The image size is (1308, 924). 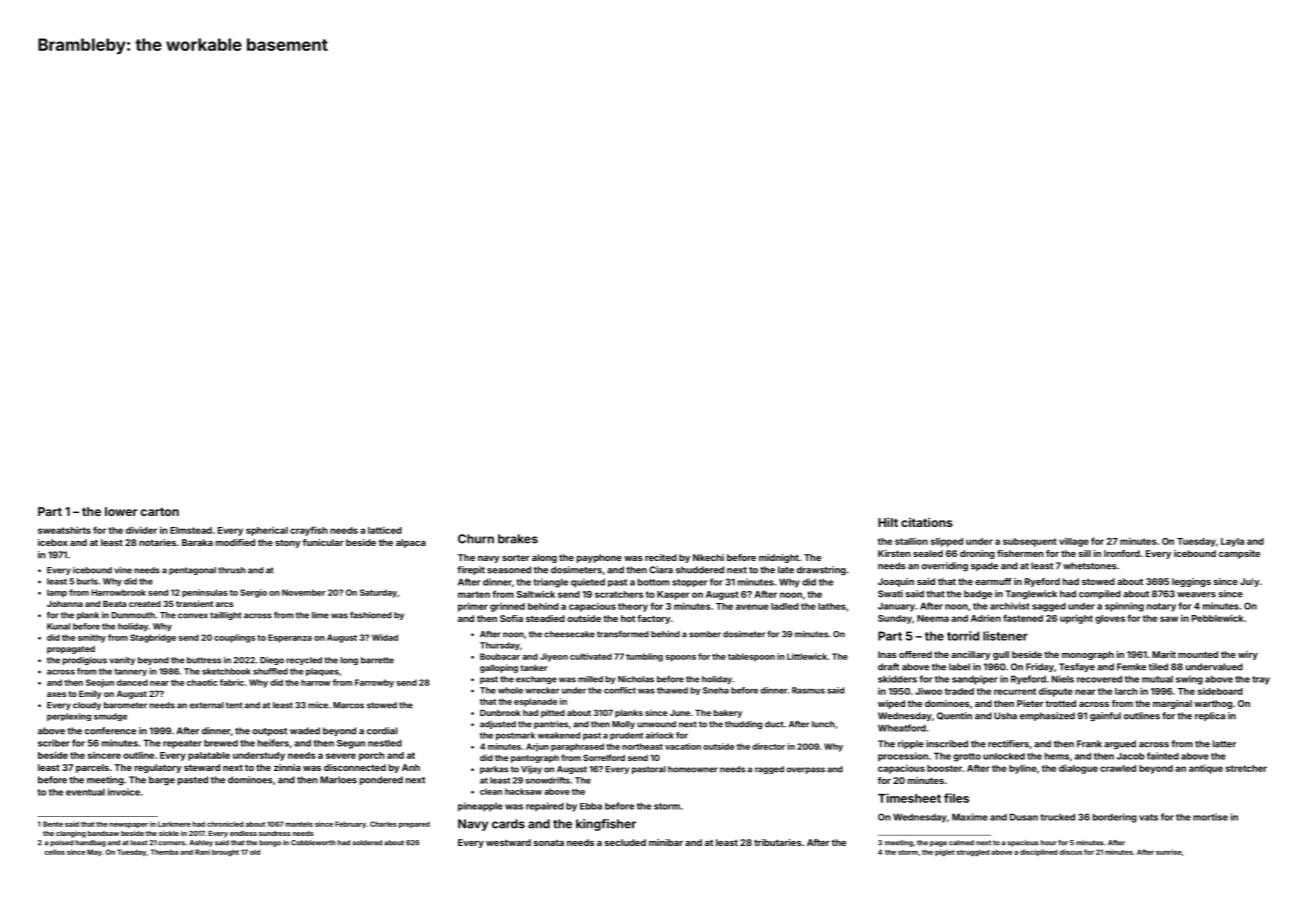 I want to click on Layla, so click(x=1232, y=542).
